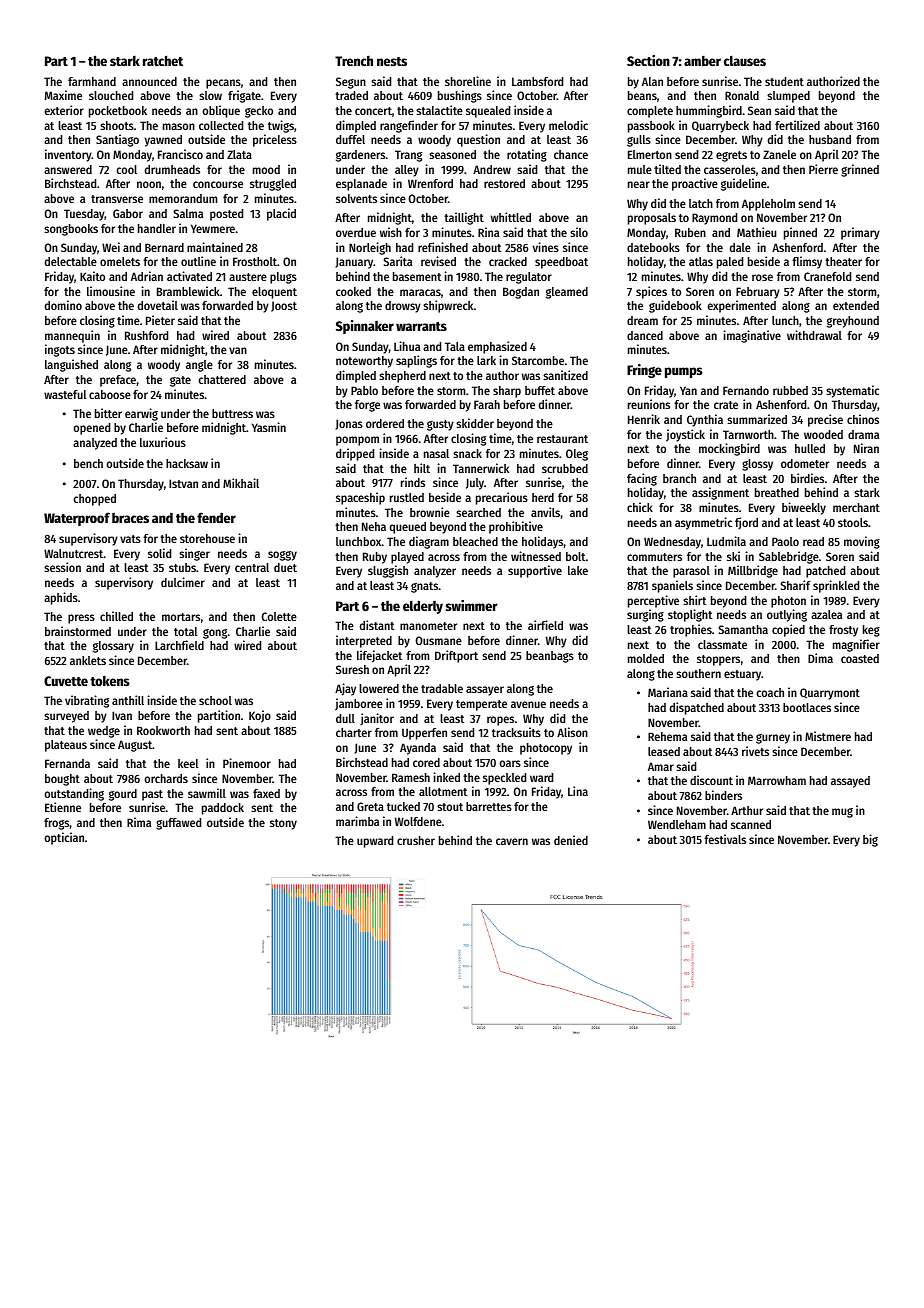 The height and width of the screenshot is (1308, 924). Describe the element at coordinates (221, 125) in the screenshot. I see `collected` at that location.
